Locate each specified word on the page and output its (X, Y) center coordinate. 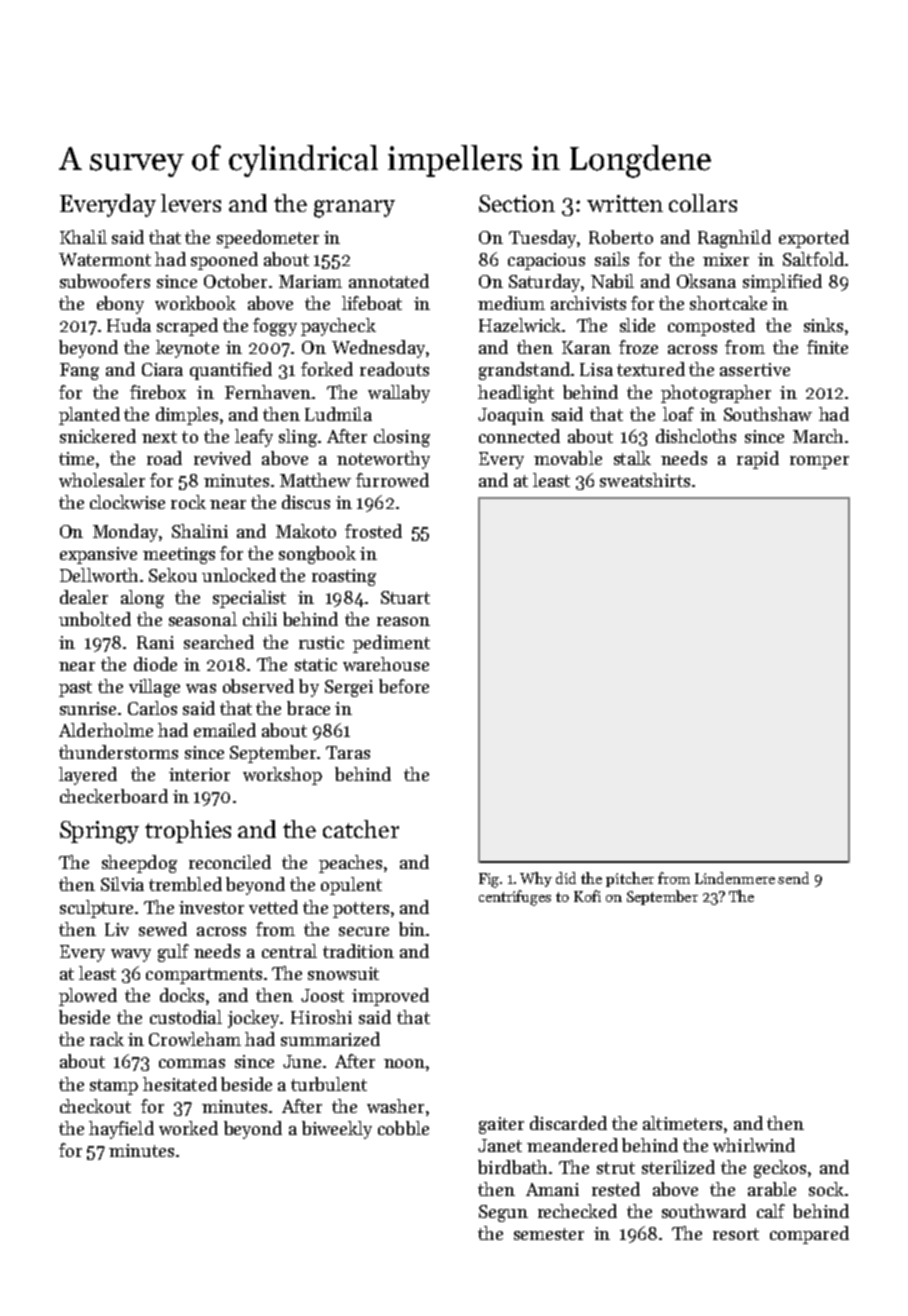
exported (814, 239)
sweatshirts (645, 480)
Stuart (405, 597)
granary (354, 209)
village (154, 688)
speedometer (268, 239)
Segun (503, 1213)
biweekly (337, 1130)
